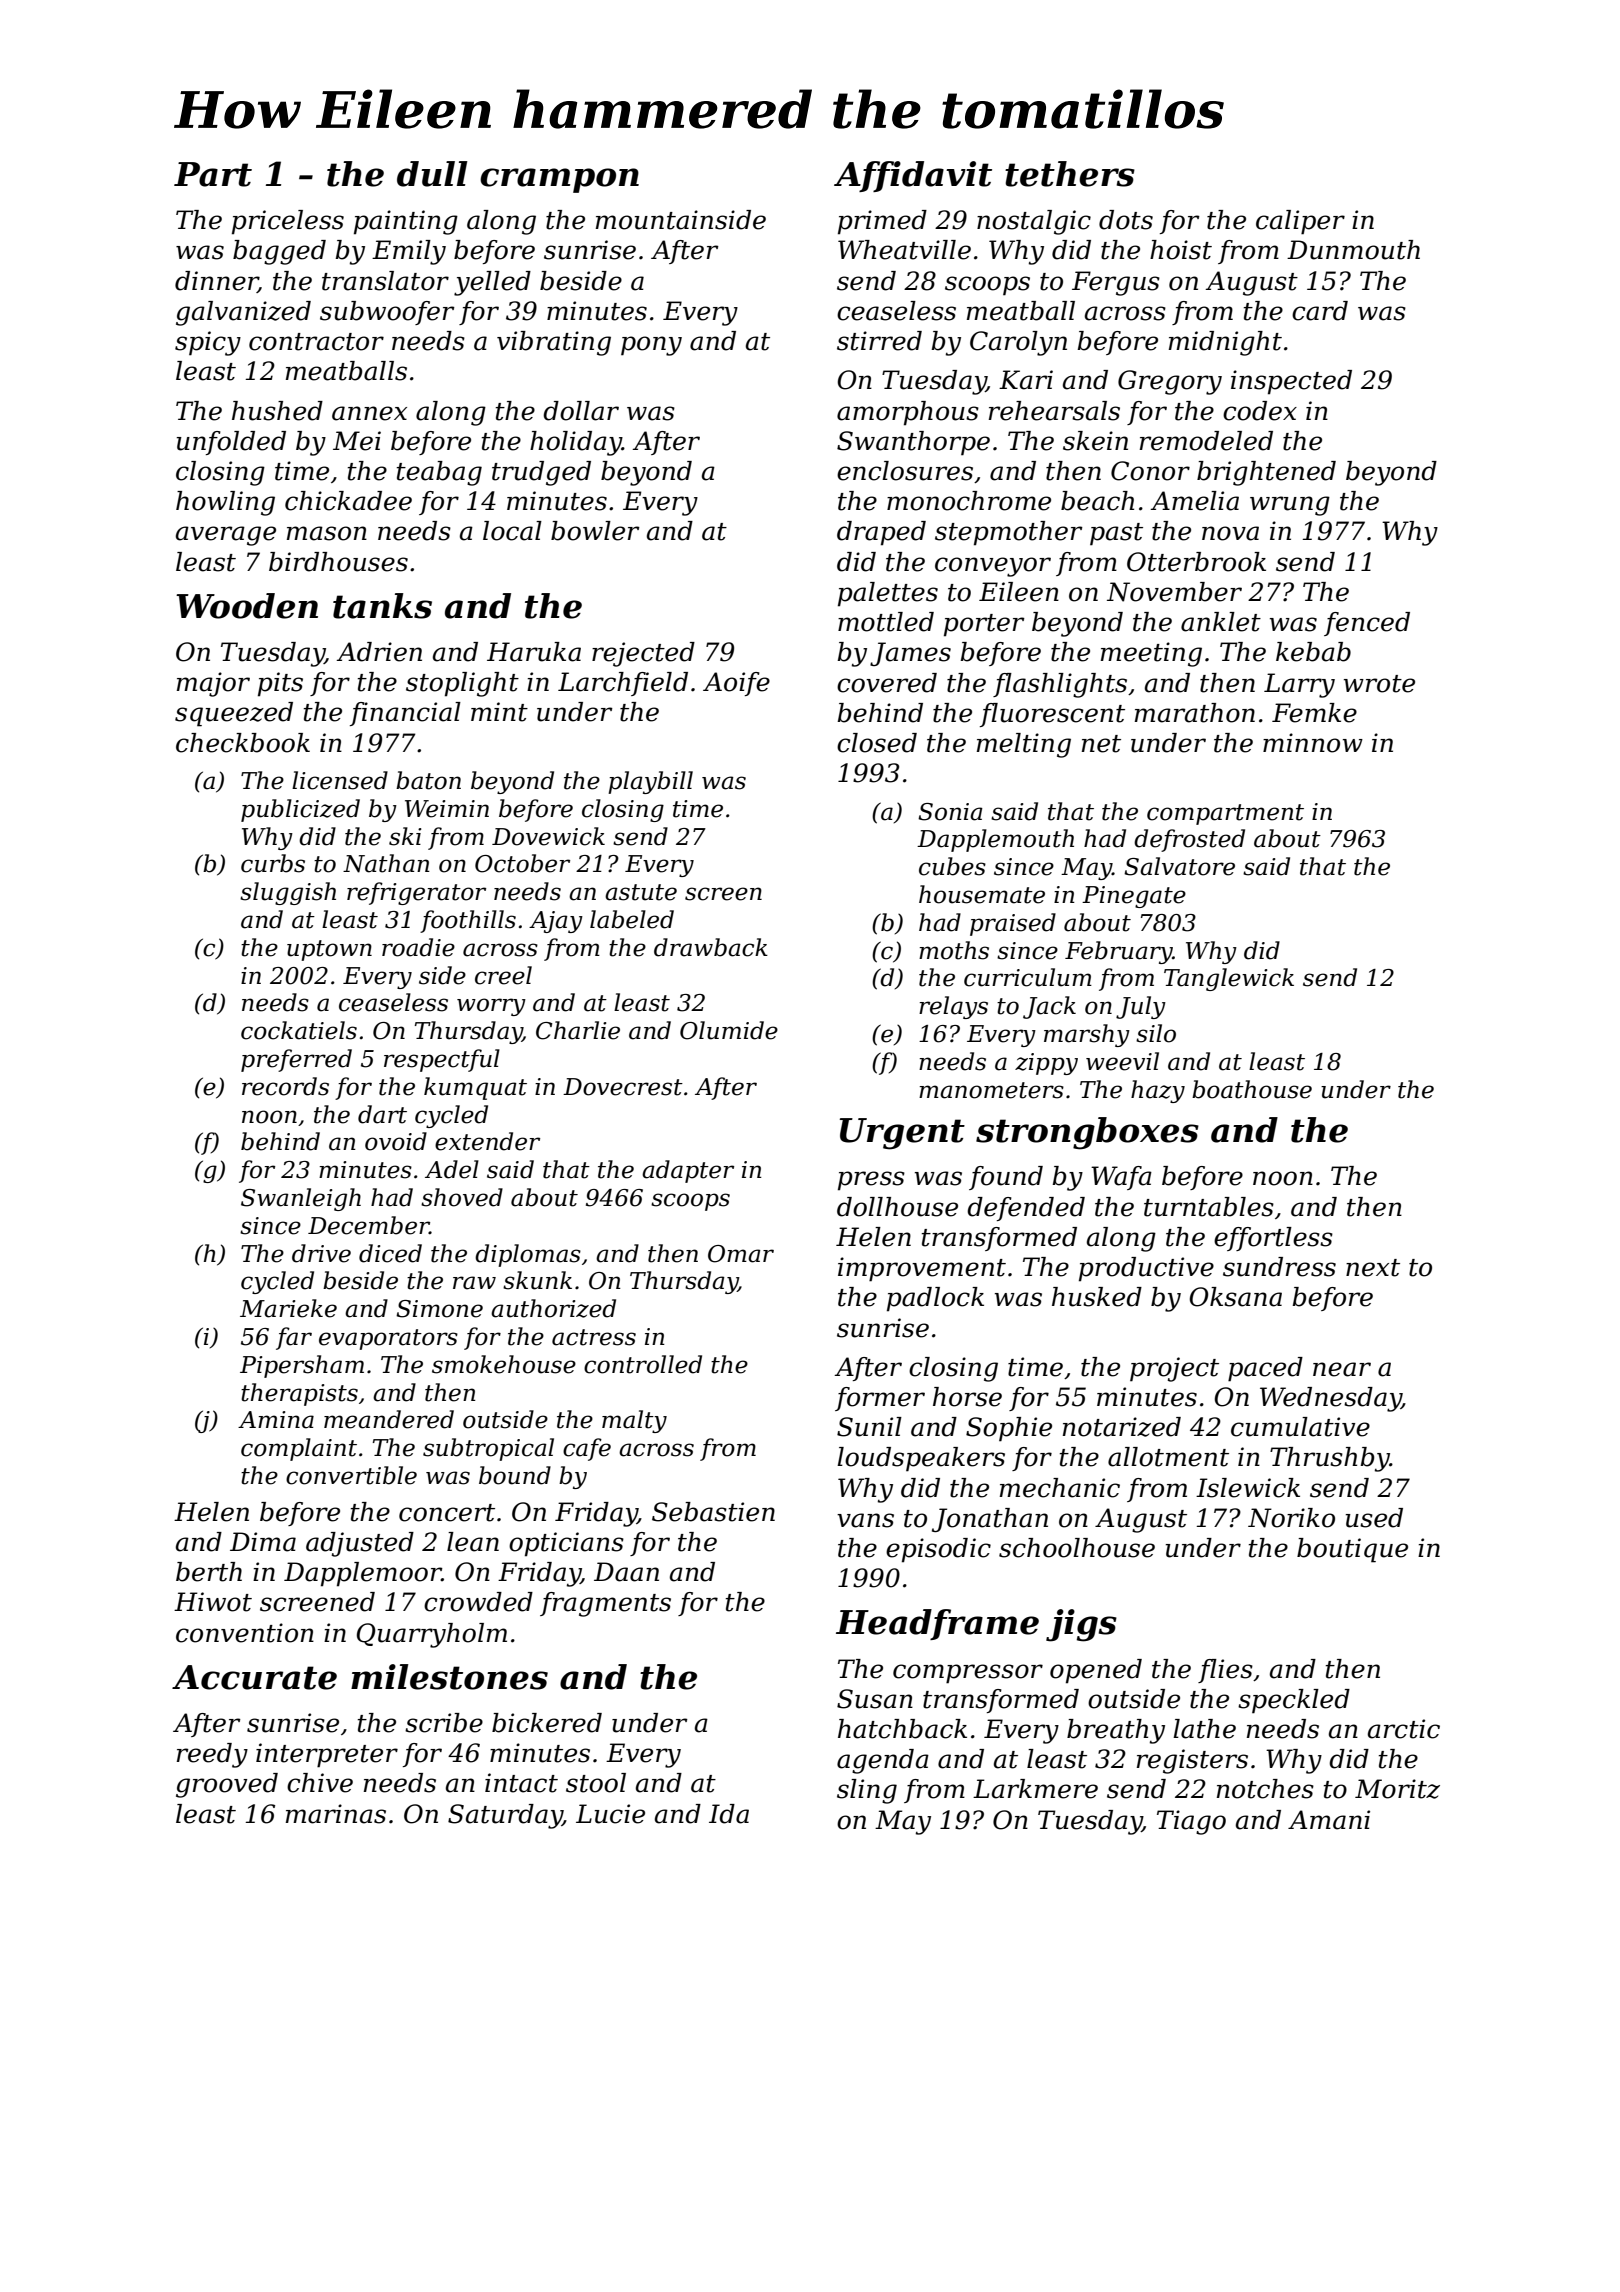 This screenshot has width=1620, height=2292. I want to click on mint, so click(499, 712).
